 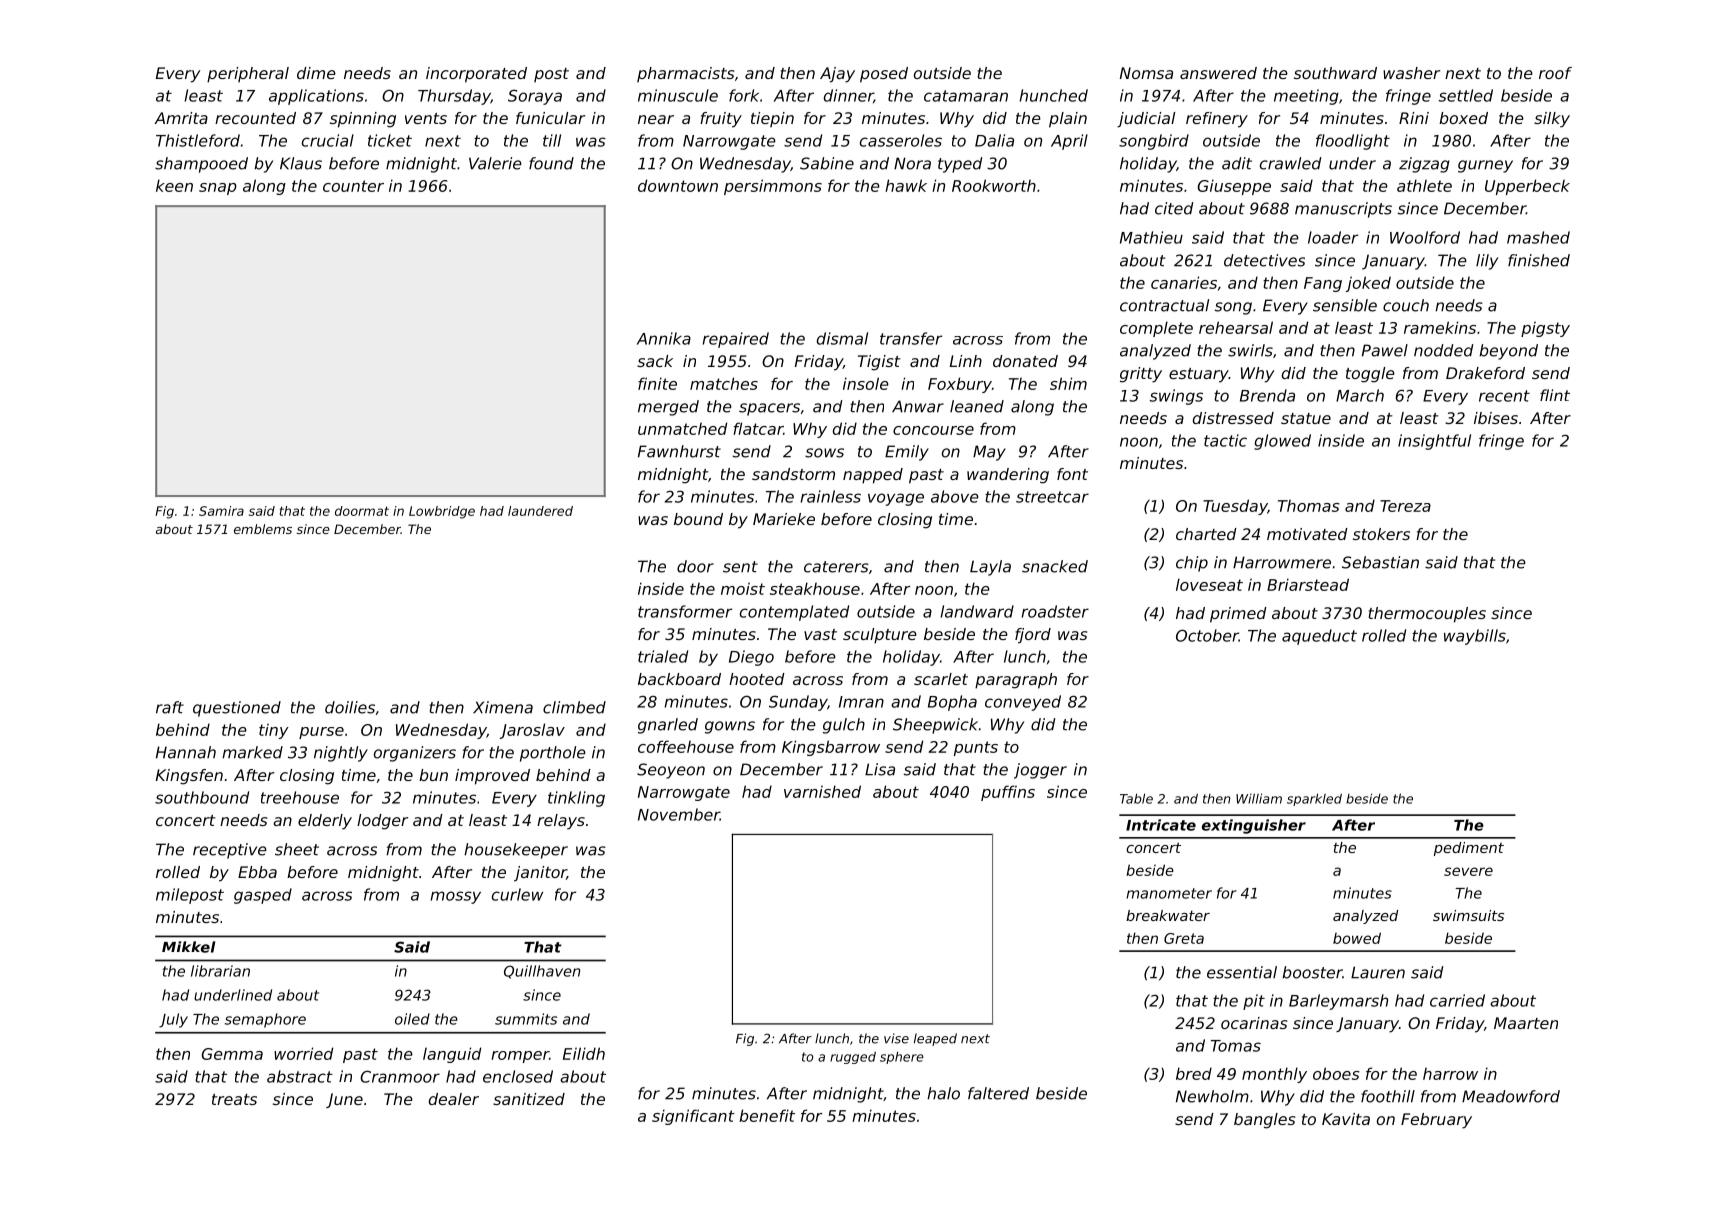 I want to click on Pawel, so click(x=1385, y=350).
